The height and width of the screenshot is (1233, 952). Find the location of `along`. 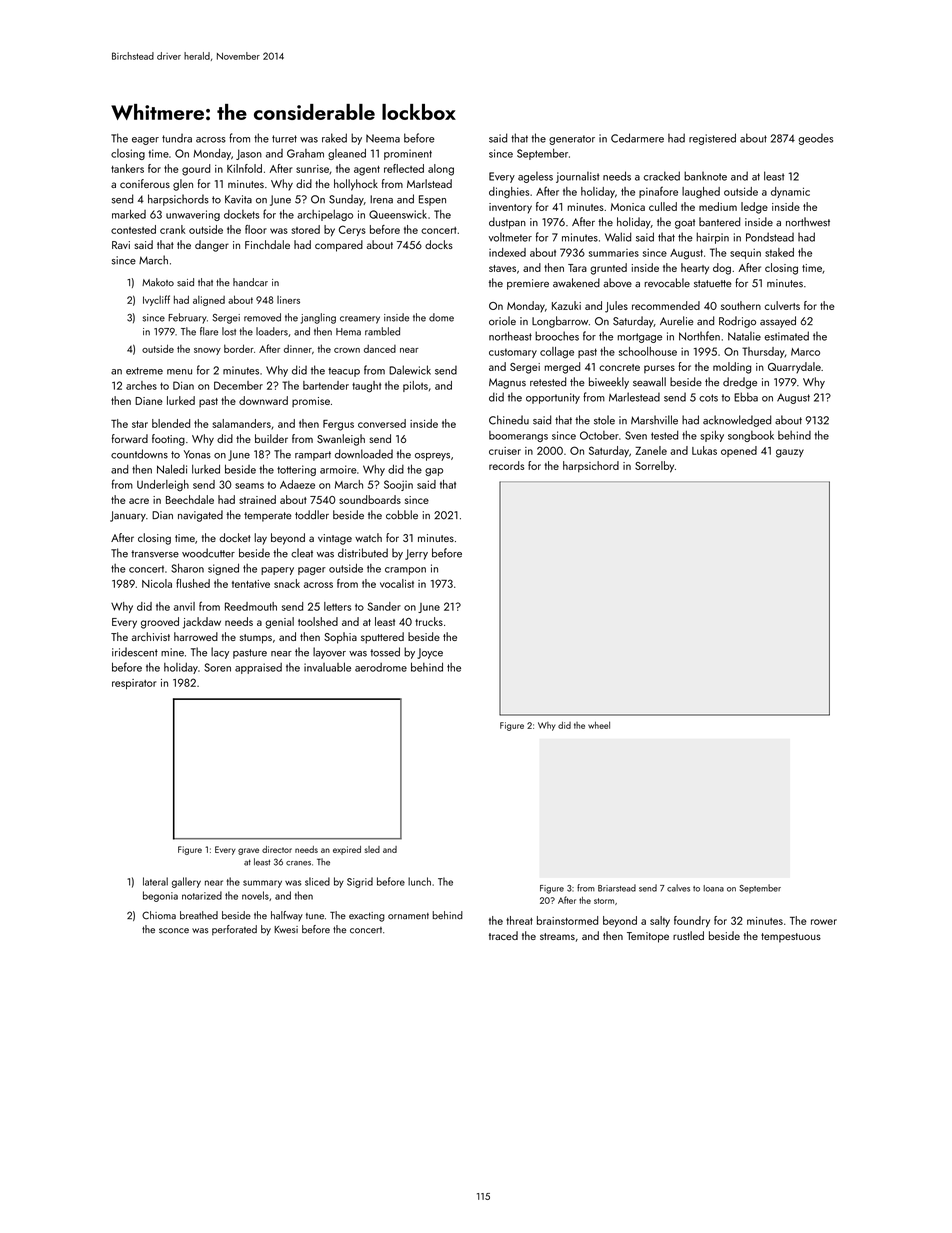

along is located at coordinates (441, 170).
